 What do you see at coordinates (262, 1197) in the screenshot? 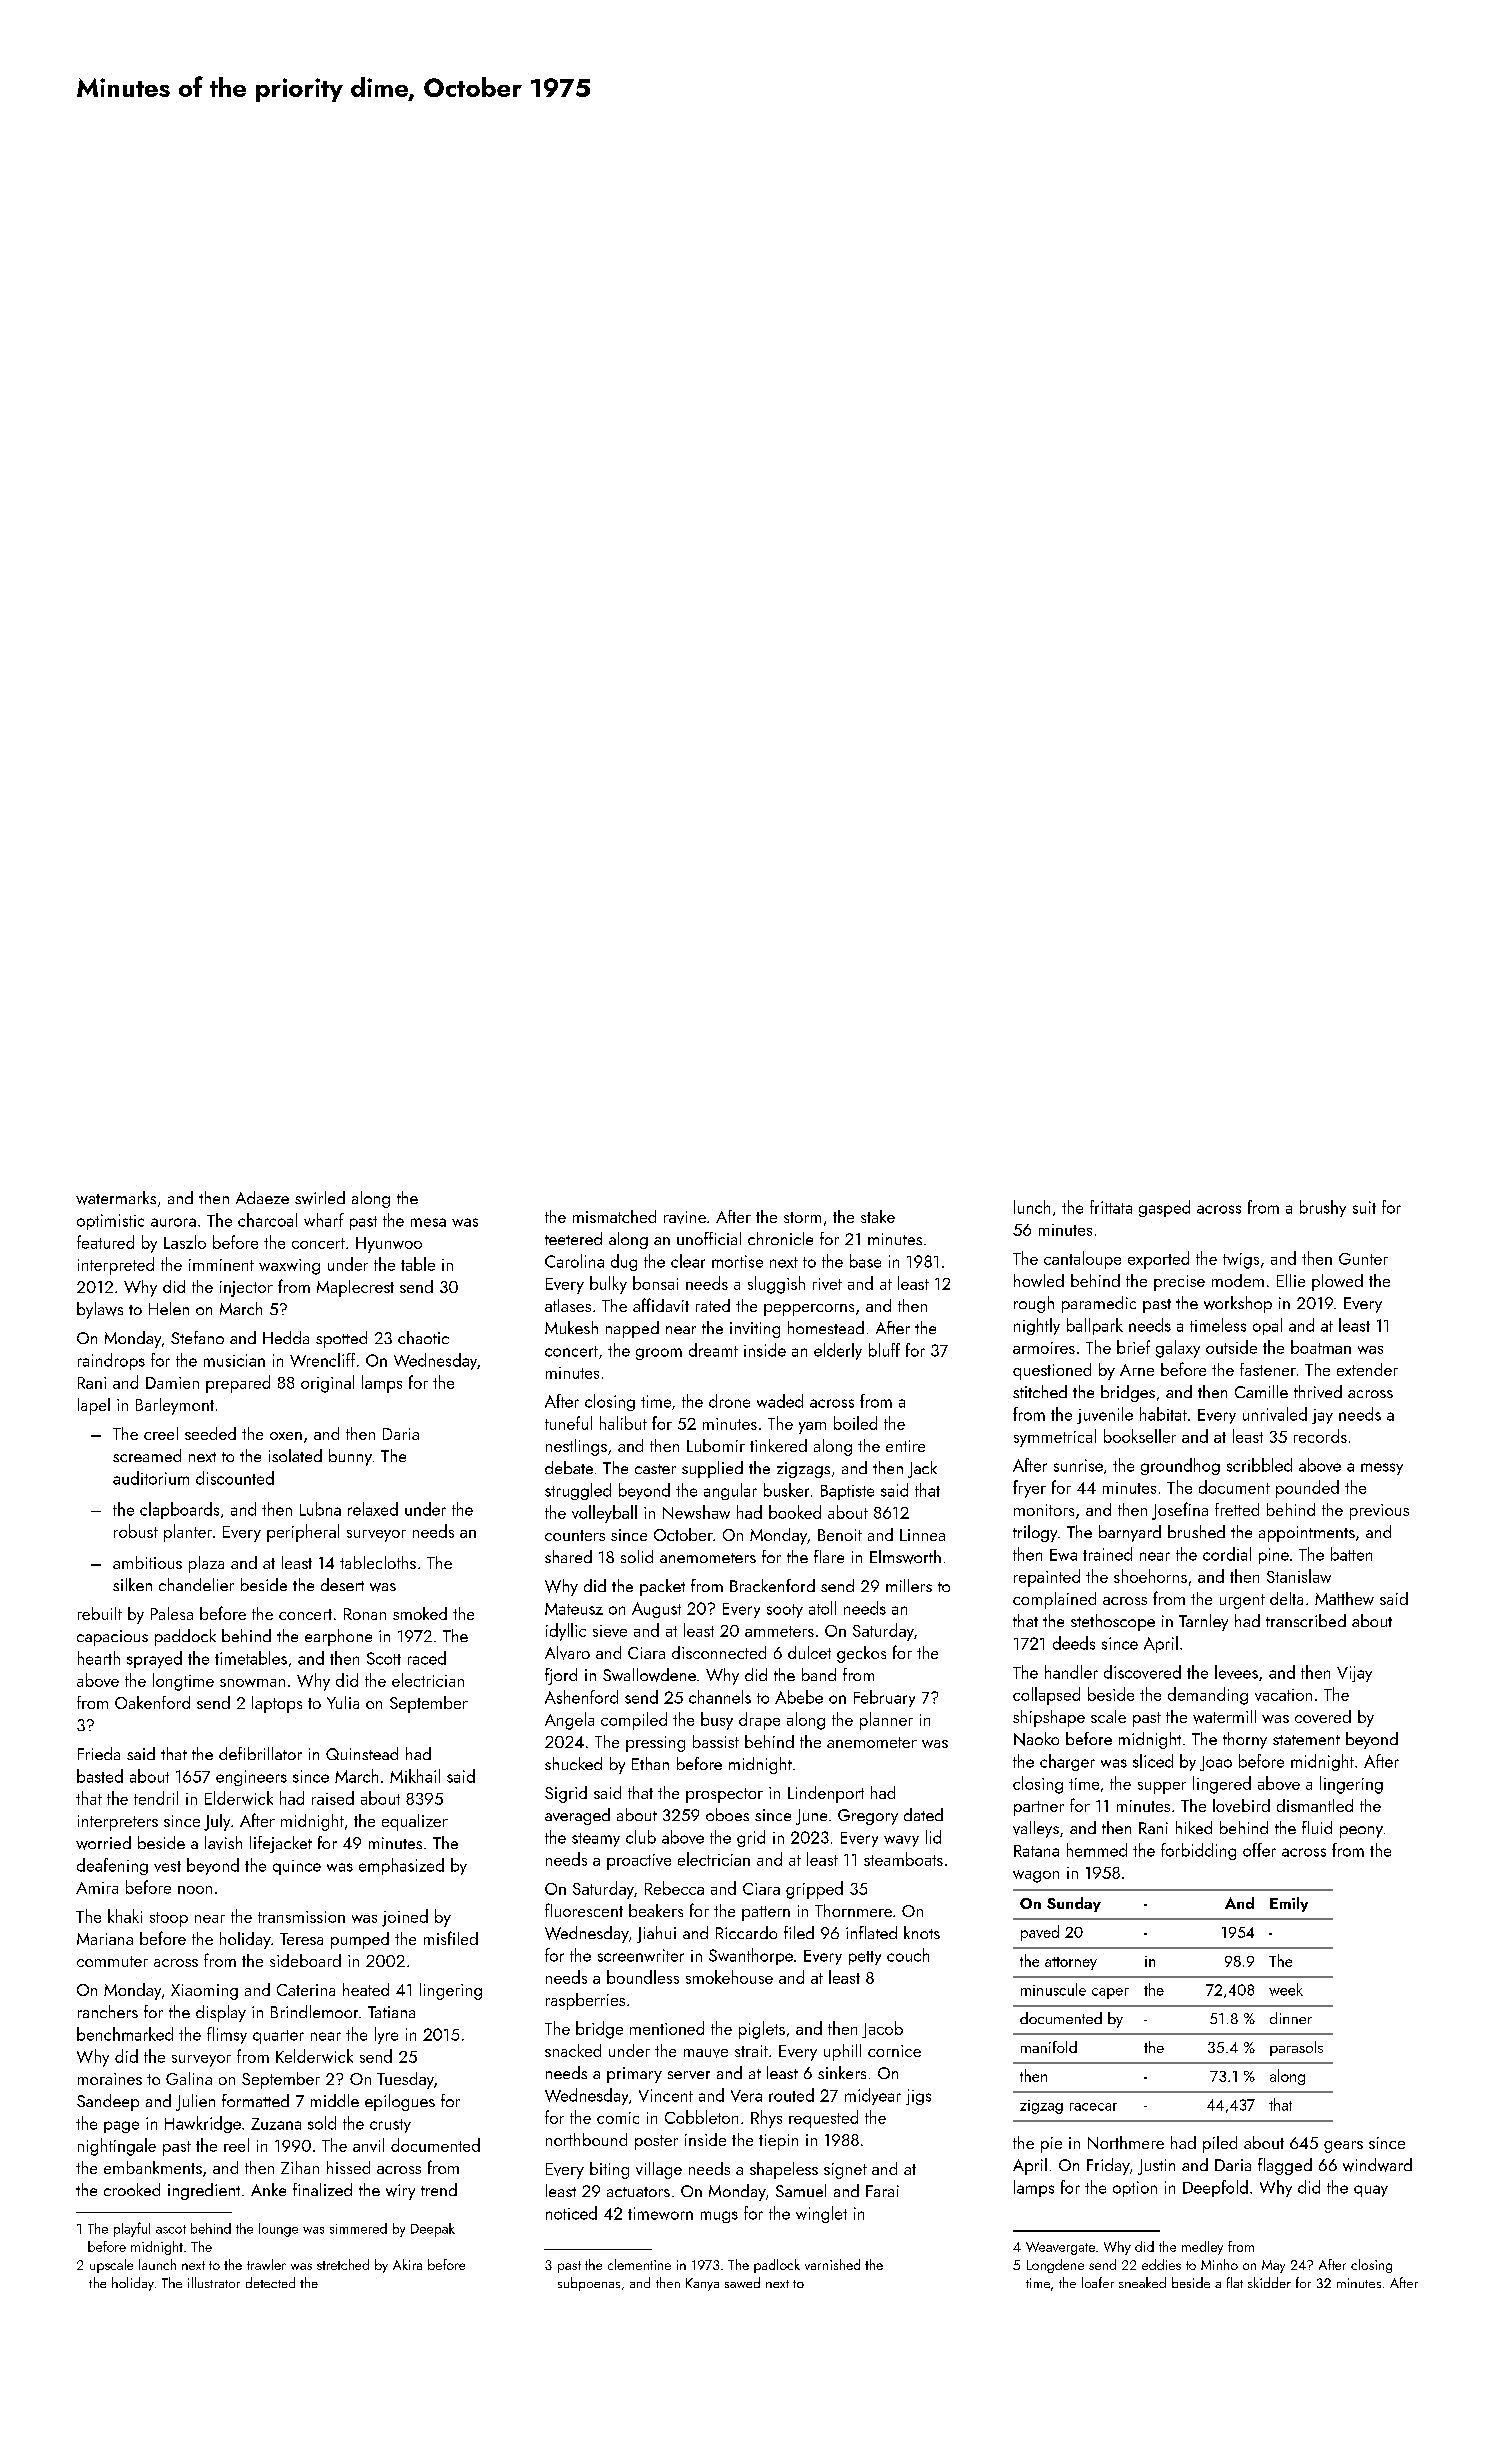
I see `Adaeze` at bounding box center [262, 1197].
